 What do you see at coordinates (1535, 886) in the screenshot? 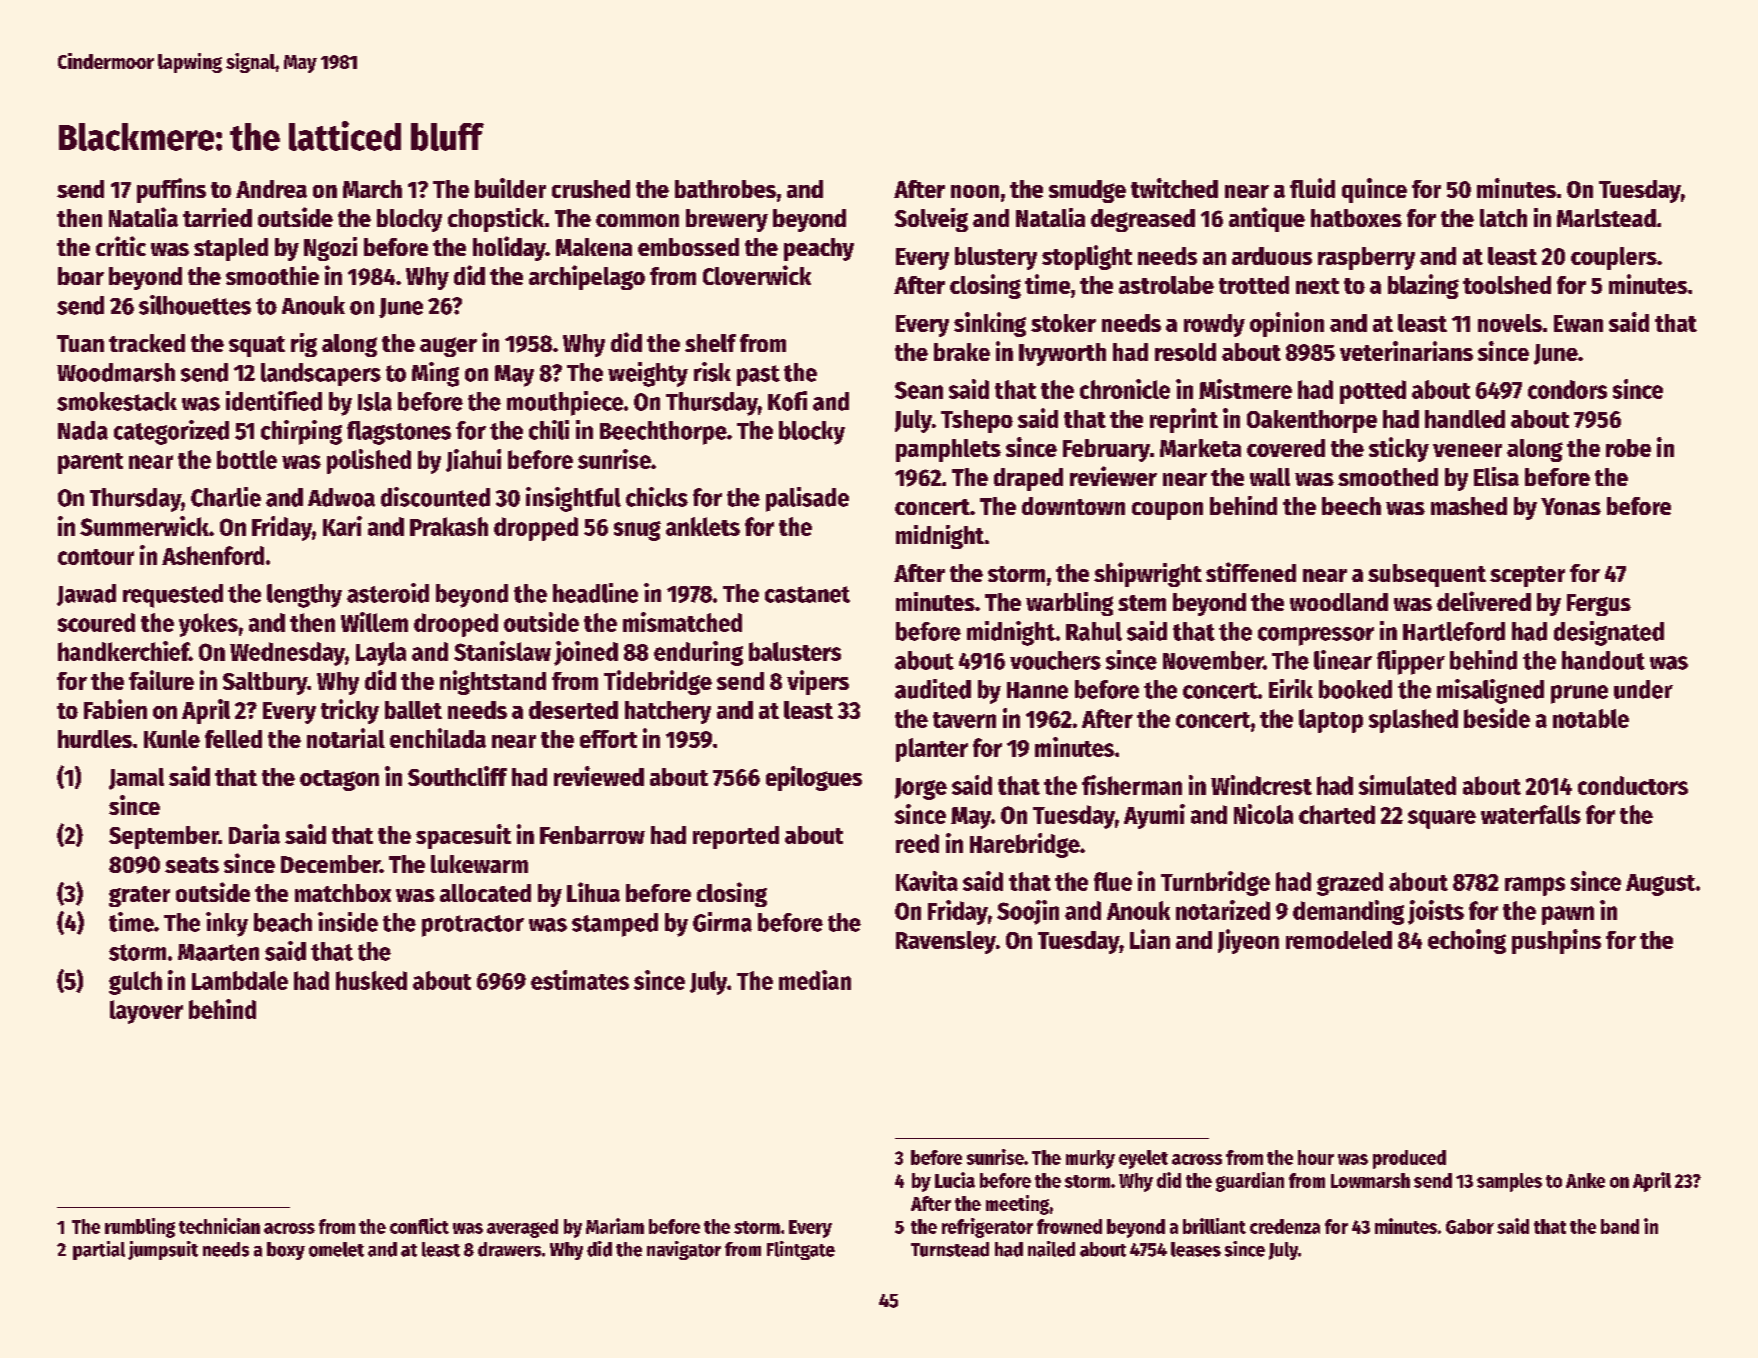
I see `ramps` at bounding box center [1535, 886].
